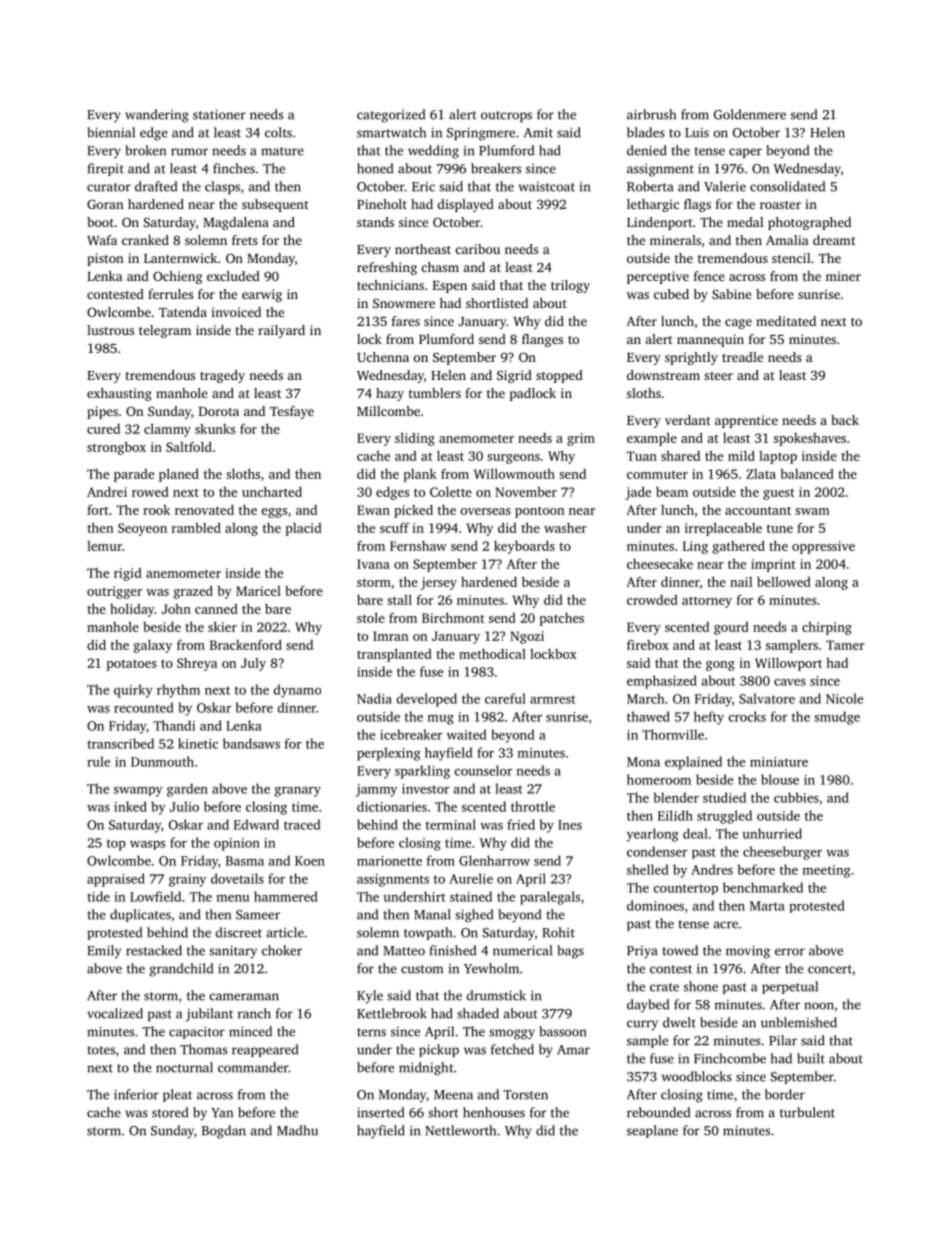 This screenshot has height=1233, width=952. I want to click on cameraman, so click(244, 997).
